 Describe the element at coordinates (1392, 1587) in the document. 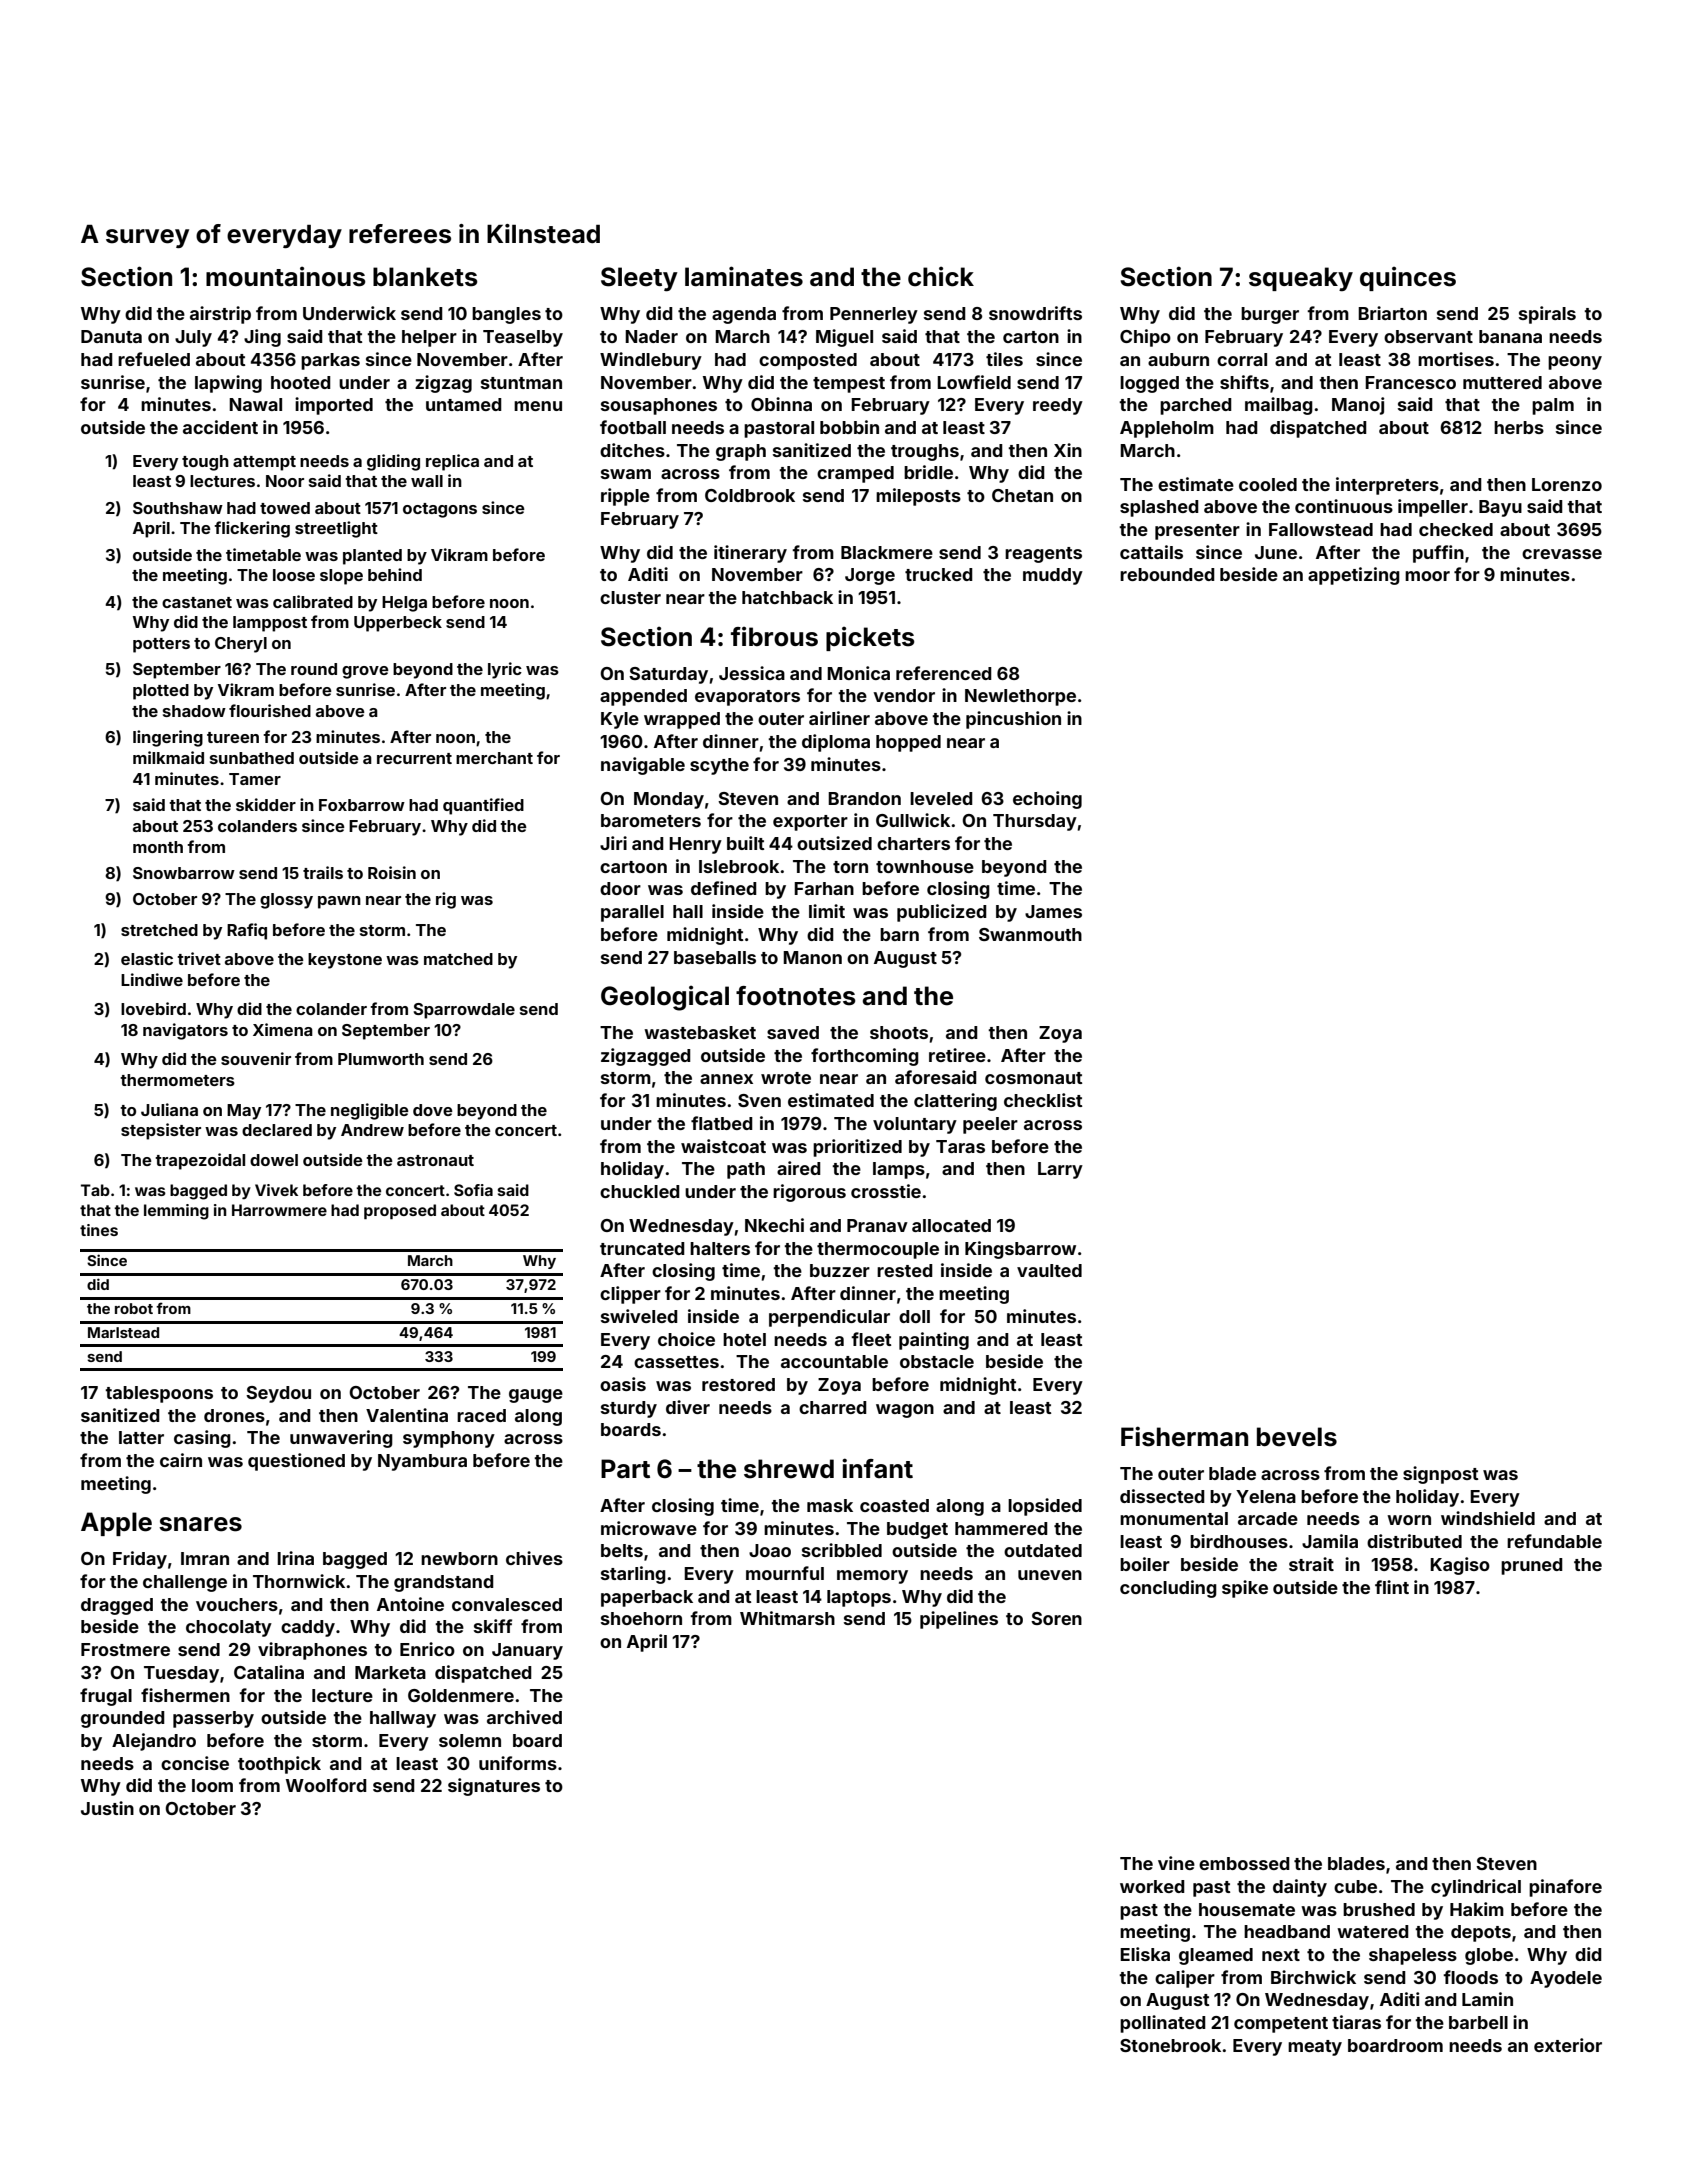

I see `flint` at that location.
